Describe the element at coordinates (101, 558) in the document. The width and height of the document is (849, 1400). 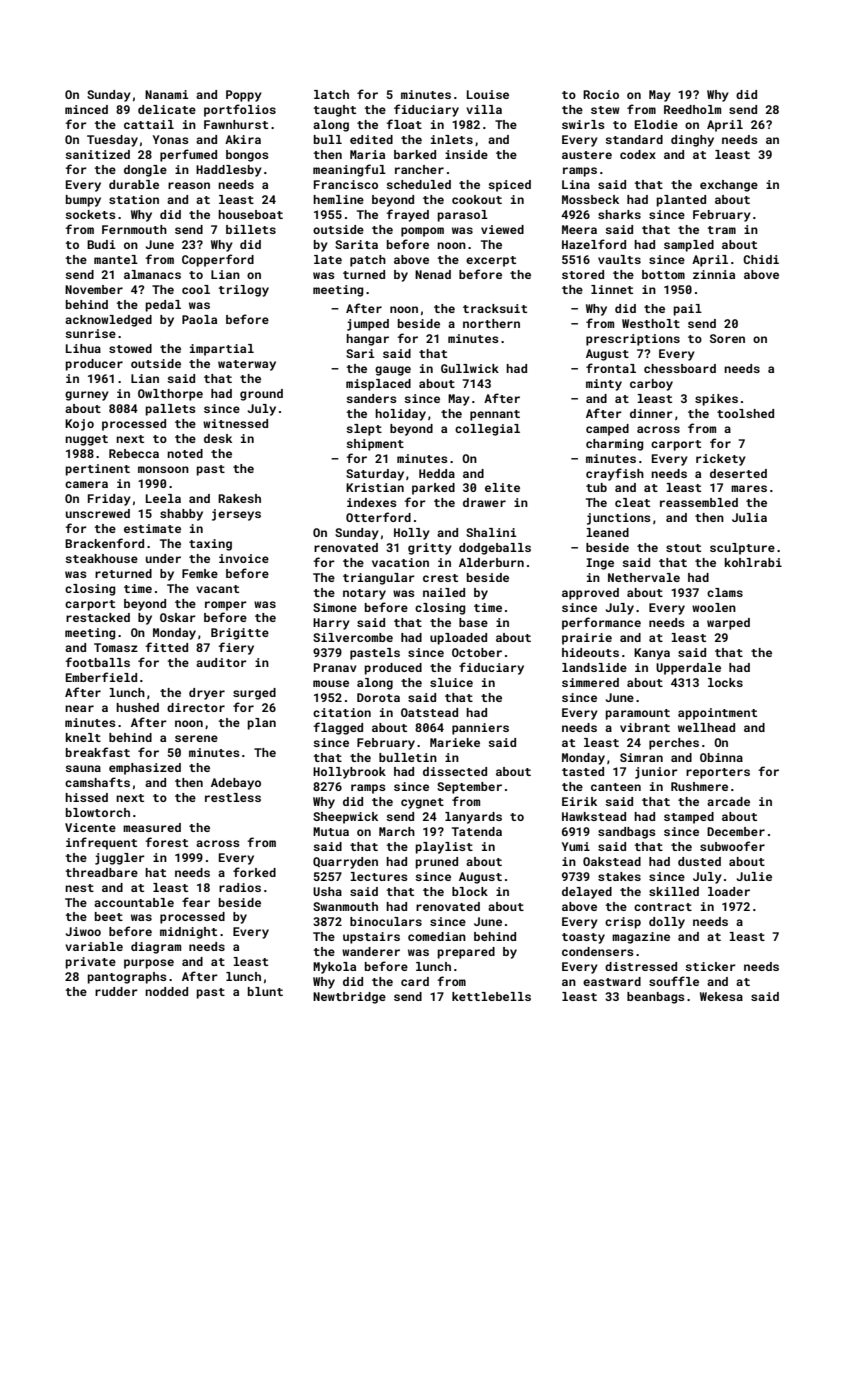
I see `steakhouse` at that location.
